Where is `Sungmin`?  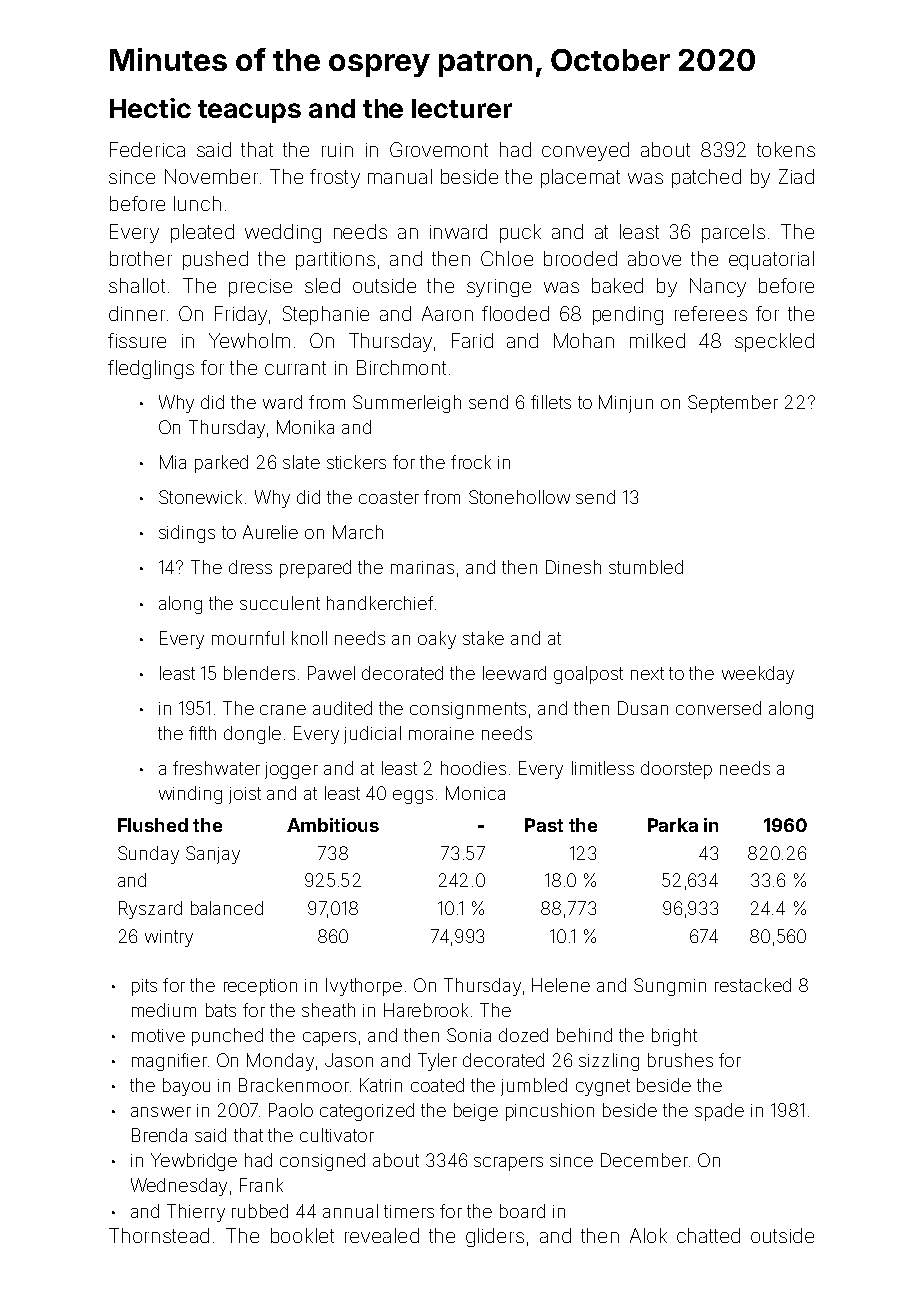 Sungmin is located at coordinates (670, 987).
